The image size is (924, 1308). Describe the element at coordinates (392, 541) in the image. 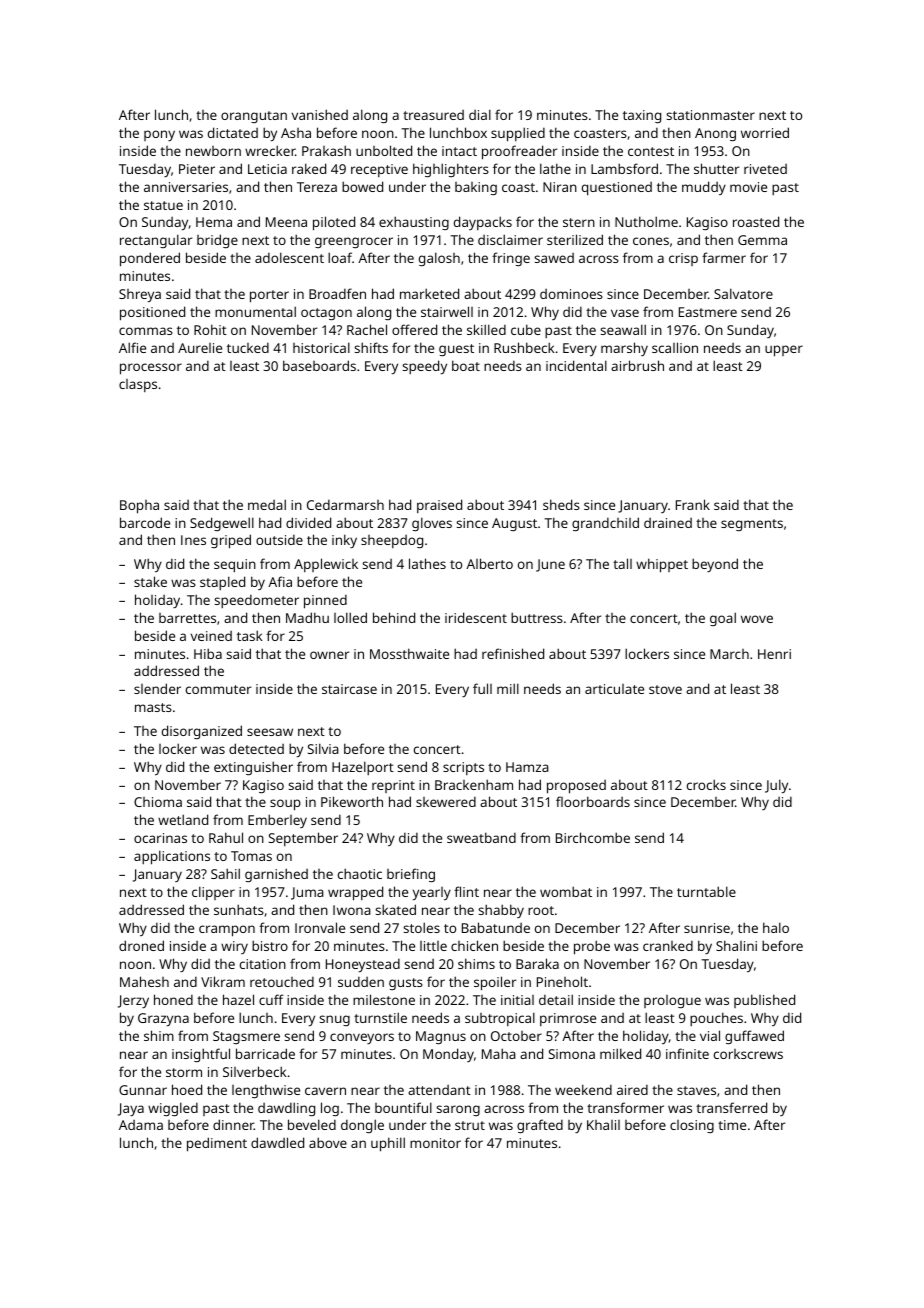

I see `sheepdog` at that location.
